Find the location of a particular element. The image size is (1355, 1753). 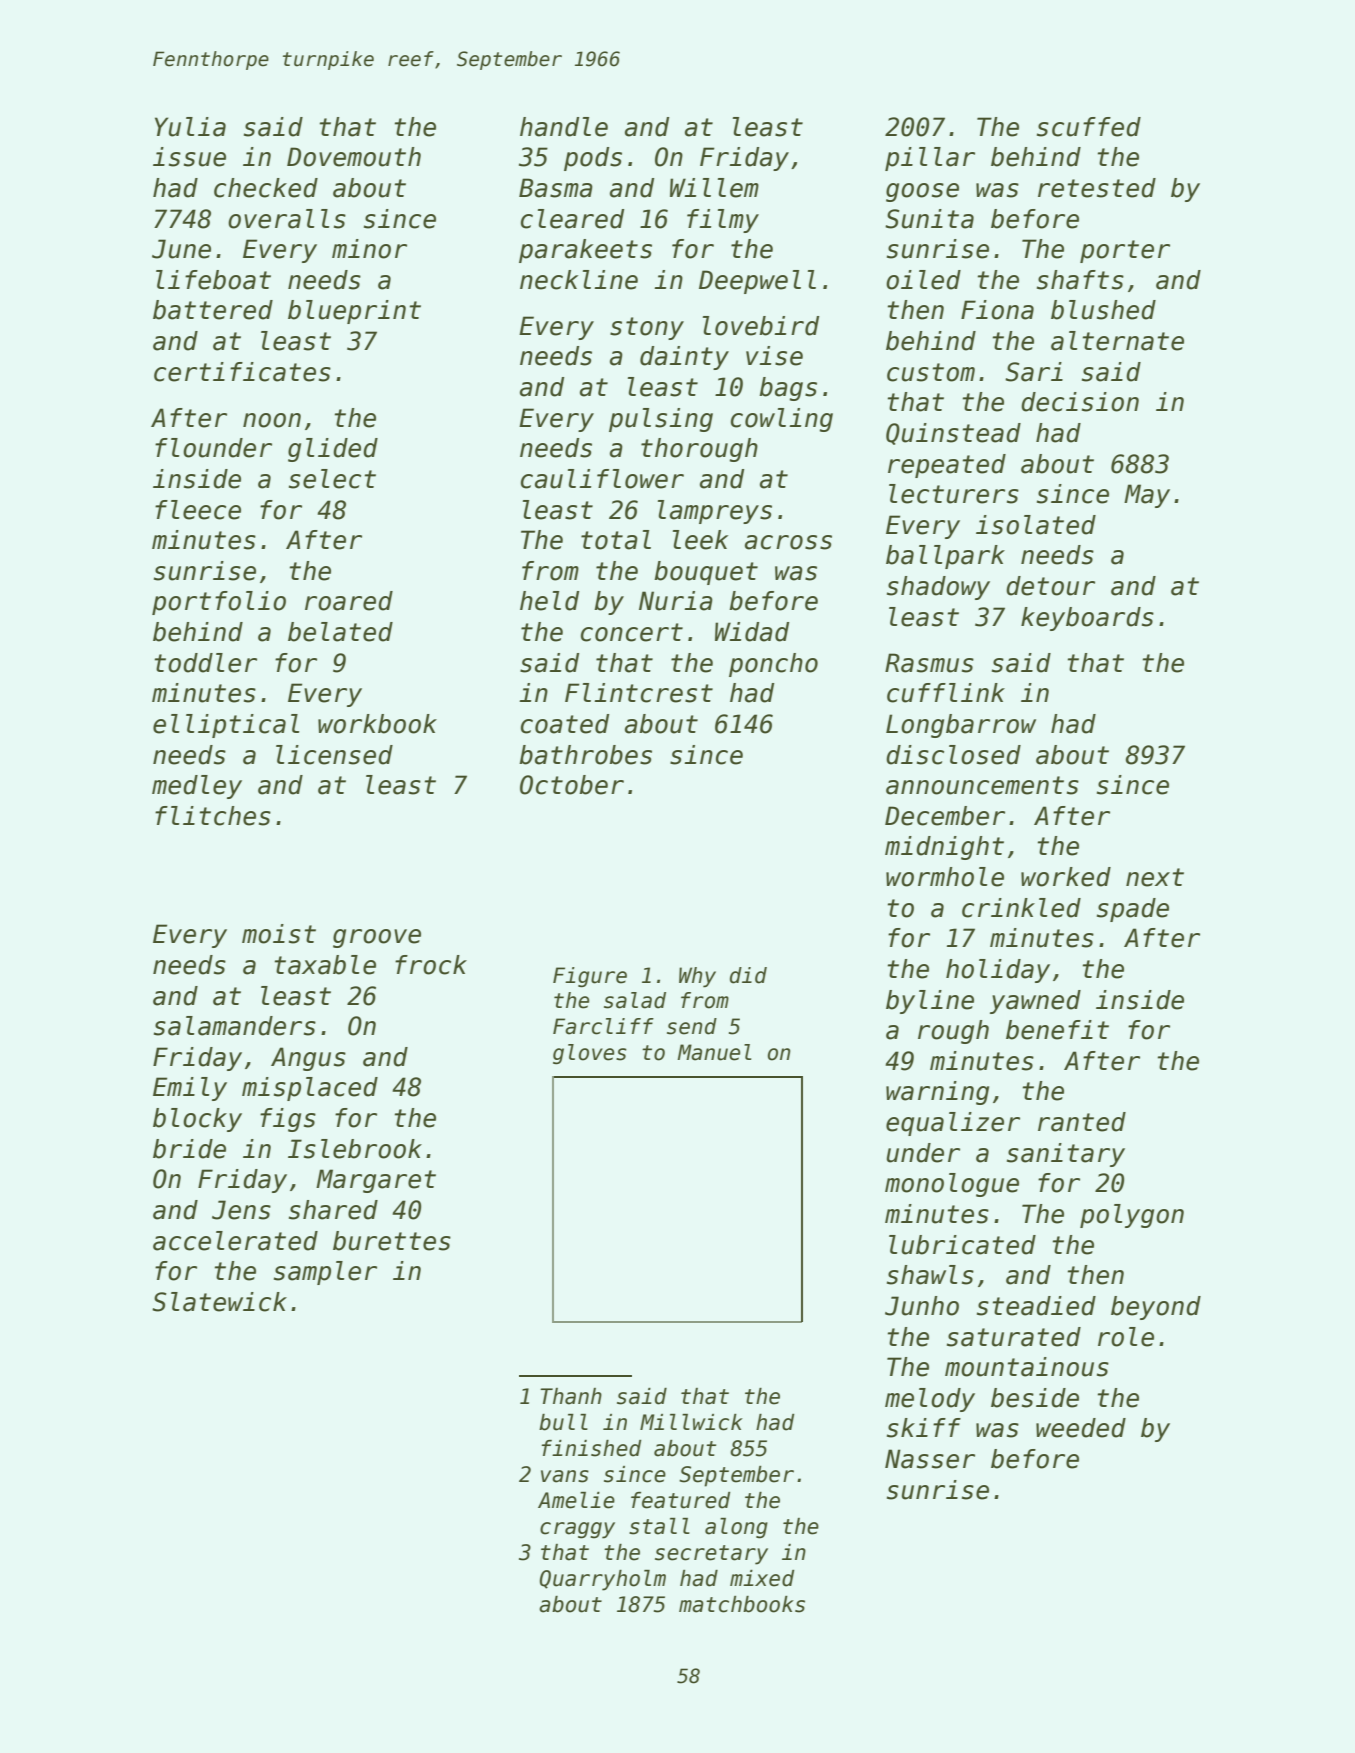

gloves is located at coordinates (590, 1054).
